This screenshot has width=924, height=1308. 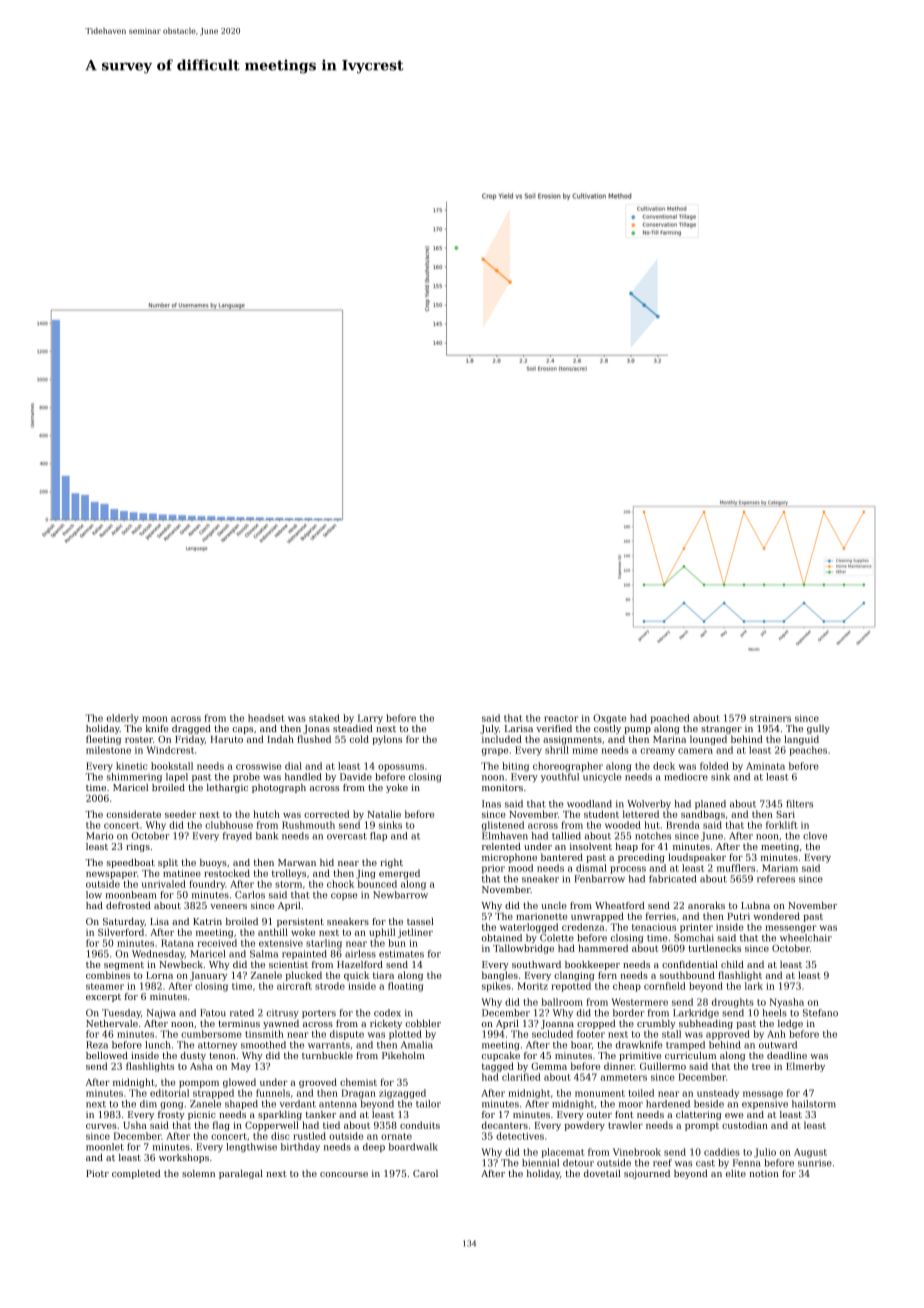 What do you see at coordinates (227, 788) in the screenshot?
I see `lethargic` at bounding box center [227, 788].
